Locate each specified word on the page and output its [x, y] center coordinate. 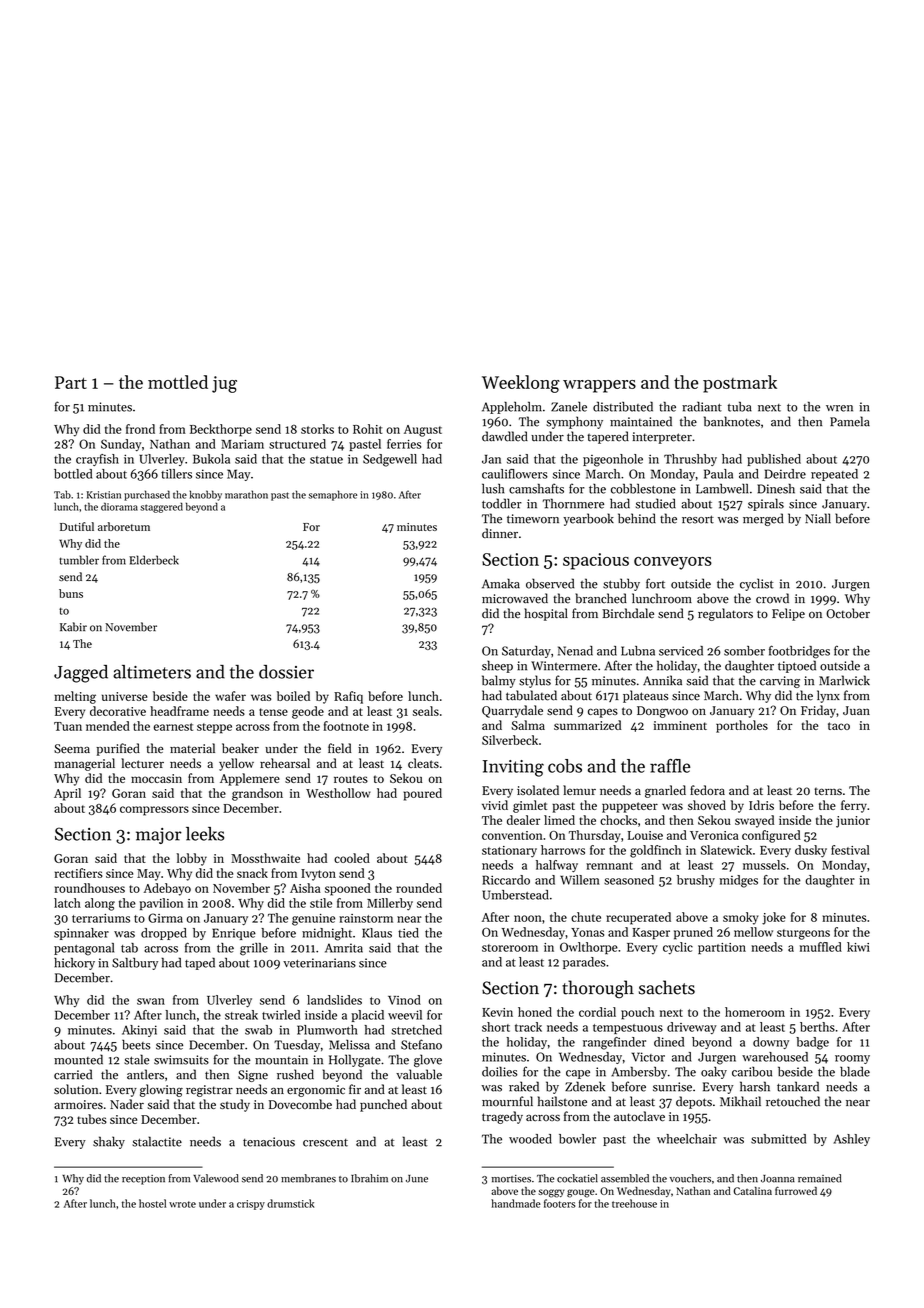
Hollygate [355, 1060]
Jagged [81, 674]
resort [698, 519]
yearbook [588, 519]
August [423, 431]
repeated [834, 475]
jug [224, 384]
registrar [209, 1091]
